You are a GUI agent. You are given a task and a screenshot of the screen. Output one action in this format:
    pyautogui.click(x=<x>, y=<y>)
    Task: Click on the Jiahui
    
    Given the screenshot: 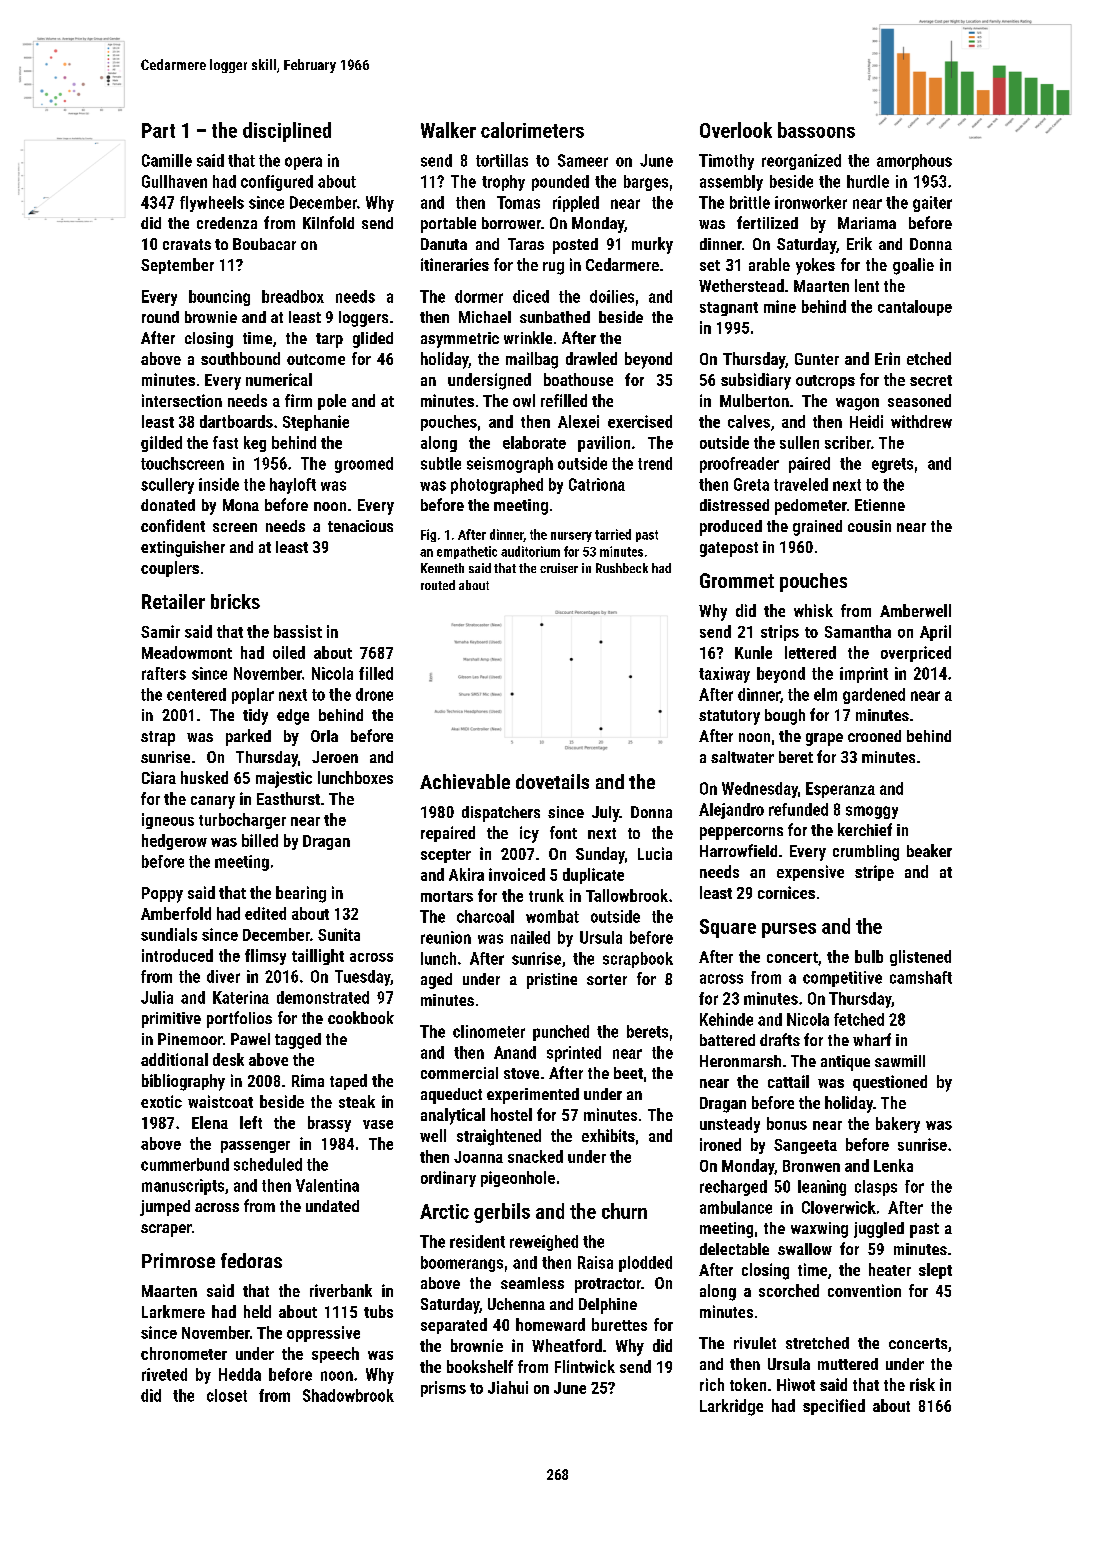 What is the action you would take?
    pyautogui.click(x=508, y=1387)
